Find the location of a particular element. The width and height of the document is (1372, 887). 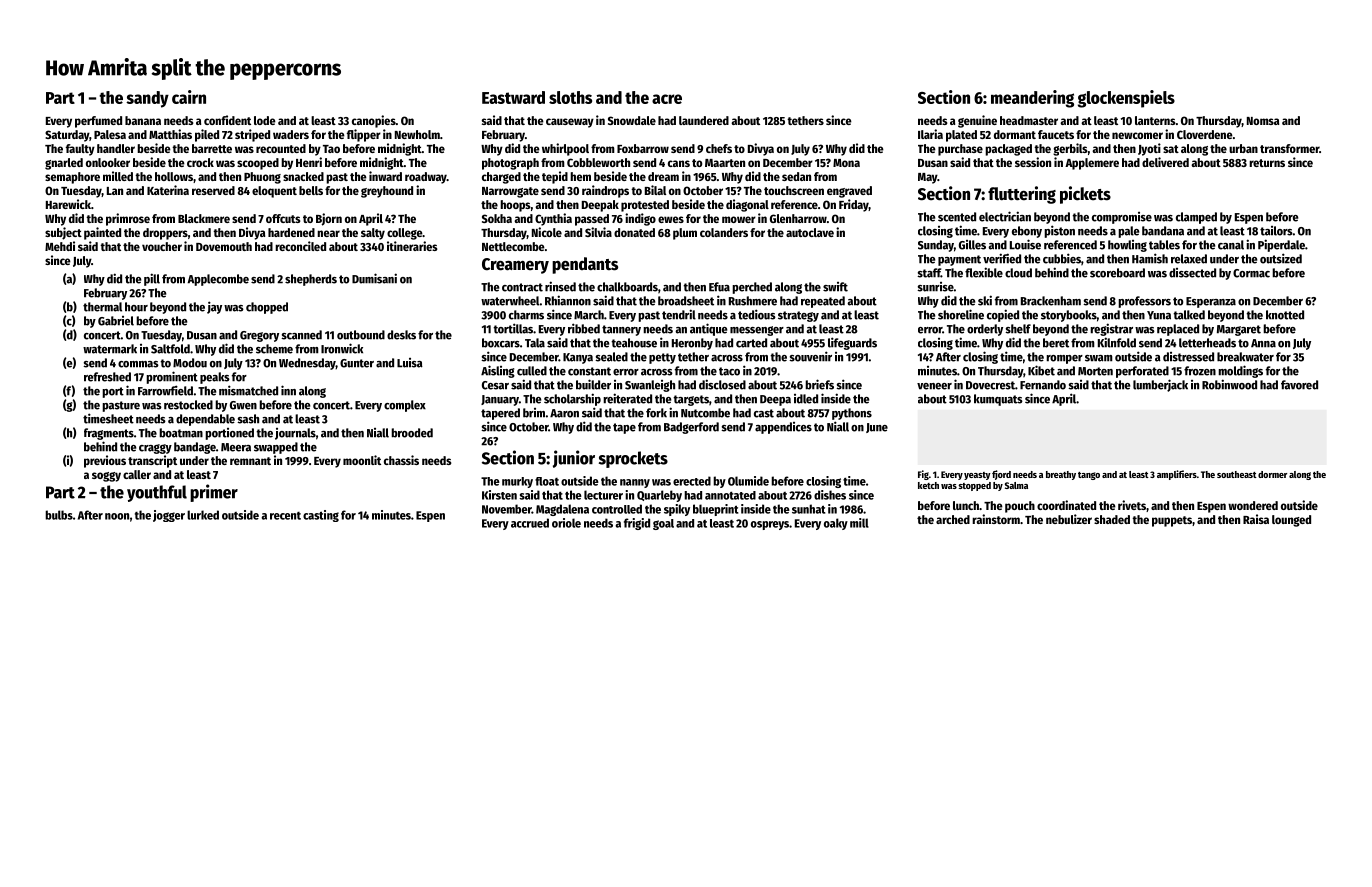

dissected is located at coordinates (1192, 273).
